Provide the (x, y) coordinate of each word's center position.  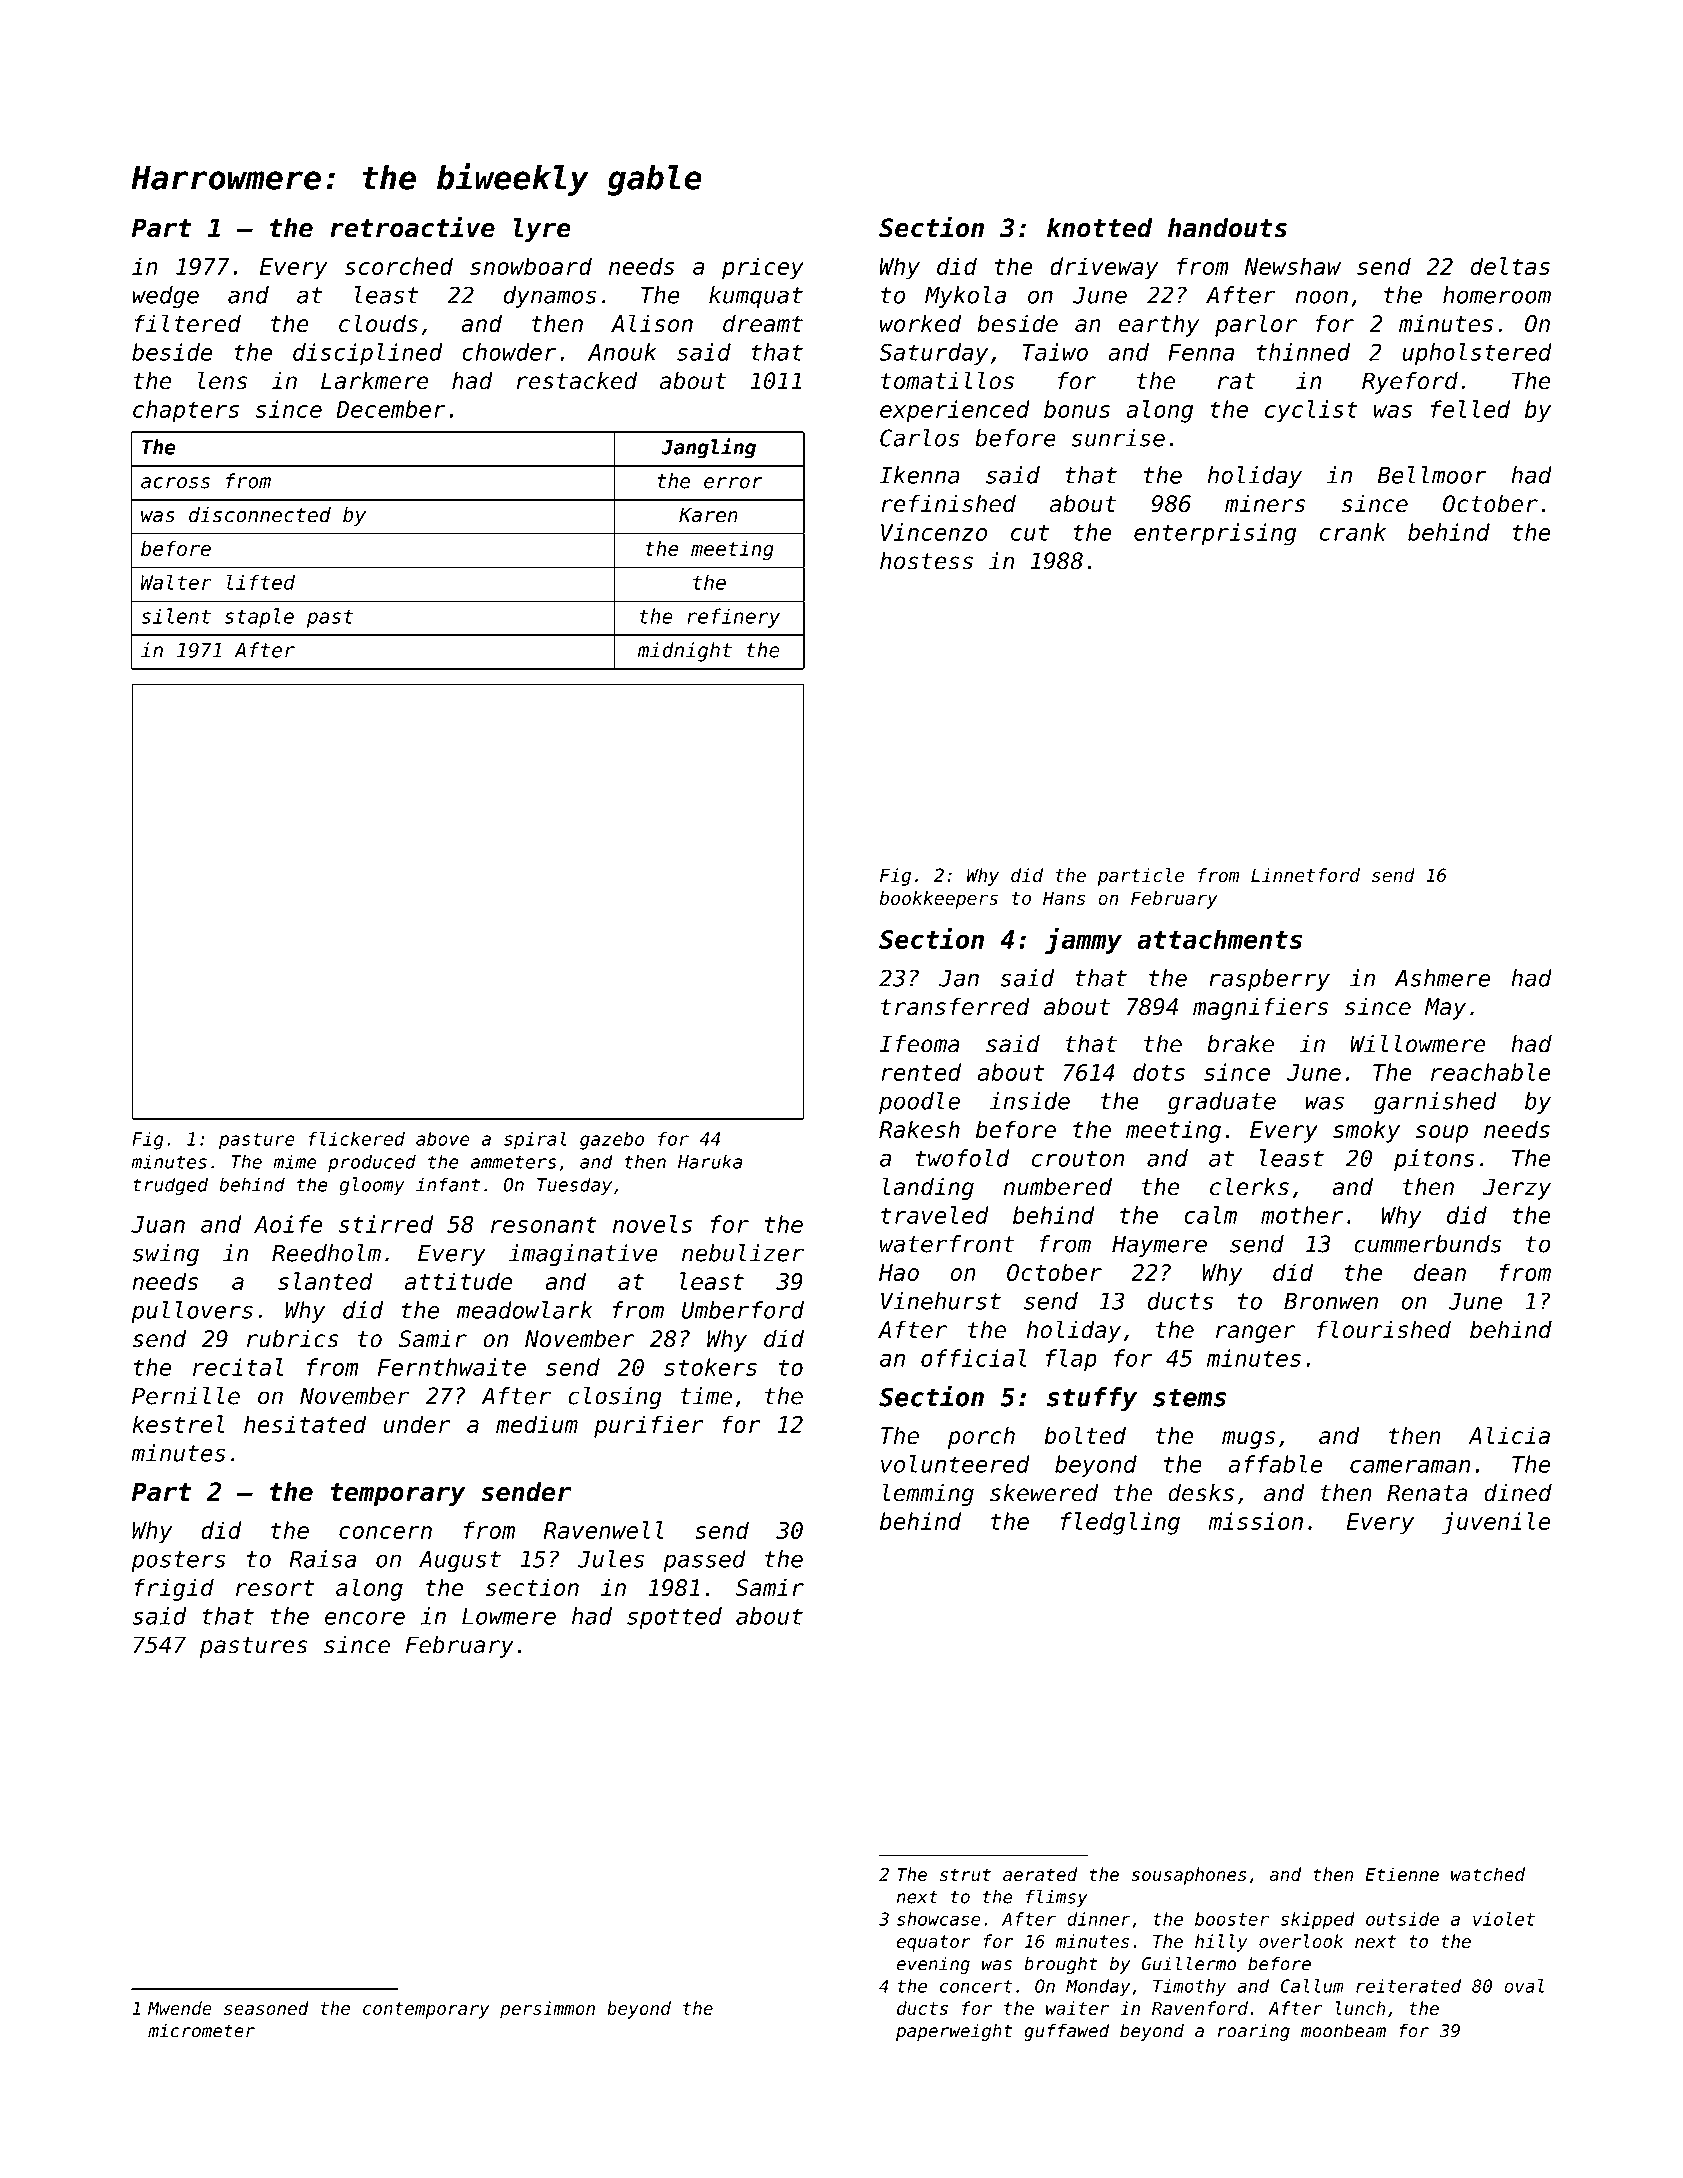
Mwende (180, 2008)
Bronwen (1331, 1301)
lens (222, 380)
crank (1353, 532)
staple (259, 618)
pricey (763, 268)
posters (178, 1561)
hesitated (305, 1424)
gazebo (612, 1141)
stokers (710, 1367)
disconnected (260, 515)
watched (1488, 1874)
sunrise (1118, 438)
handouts (1227, 228)
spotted (674, 1618)
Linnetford (1305, 875)
